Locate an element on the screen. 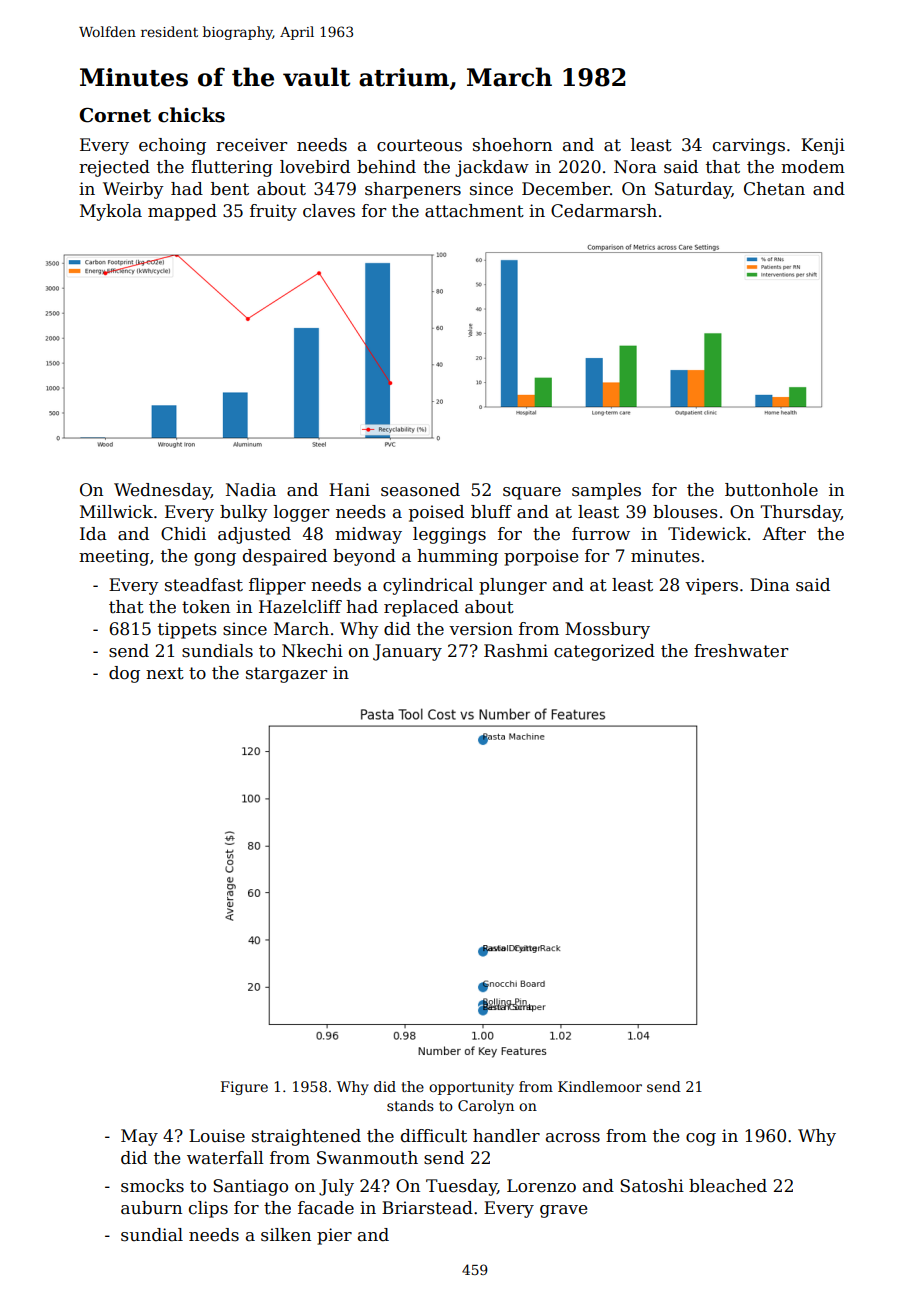 The height and width of the screenshot is (1308, 924). opportunity is located at coordinates (471, 1088).
